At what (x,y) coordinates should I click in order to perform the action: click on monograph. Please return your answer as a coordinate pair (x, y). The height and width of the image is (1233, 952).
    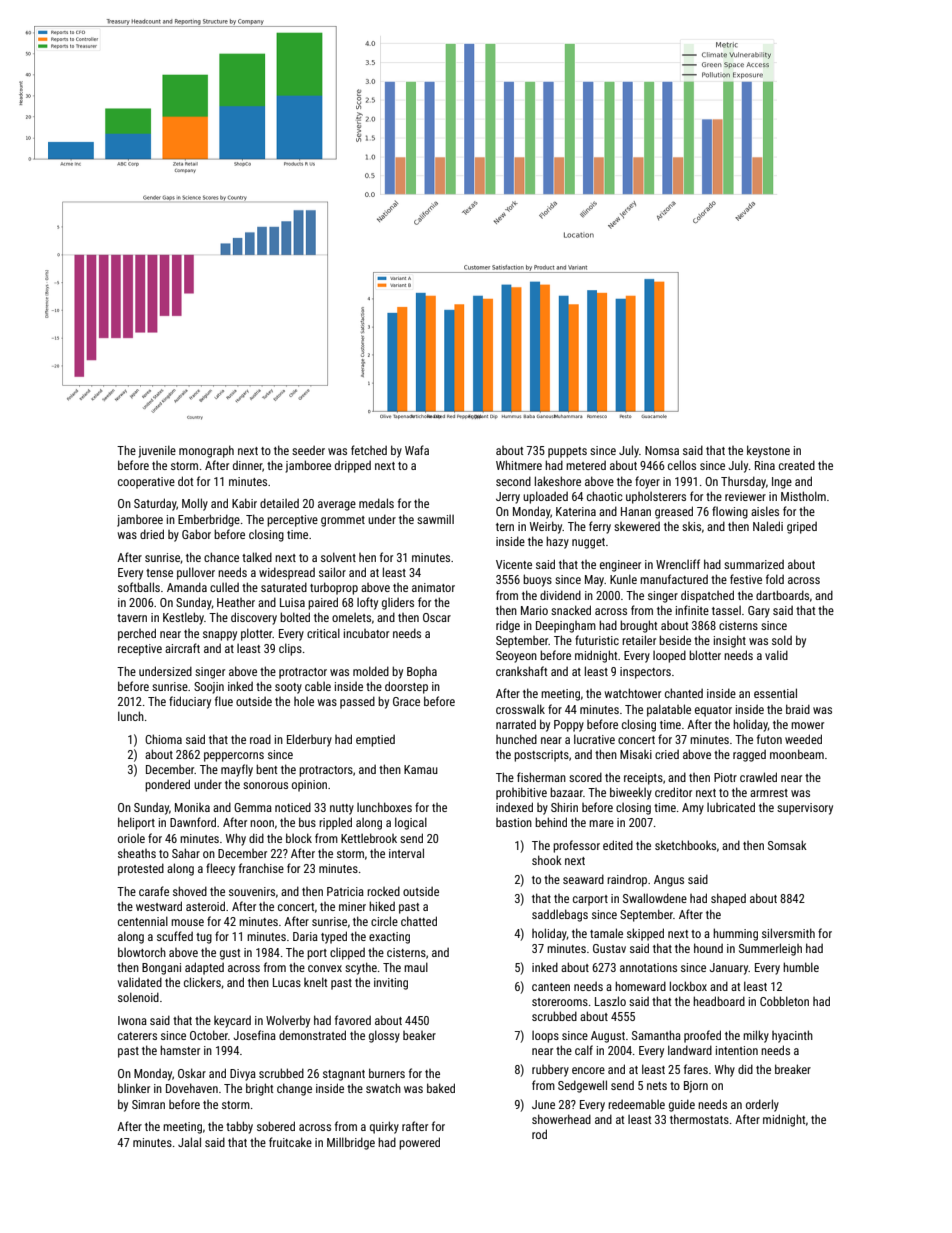
    Looking at the image, I should click on (206, 451).
